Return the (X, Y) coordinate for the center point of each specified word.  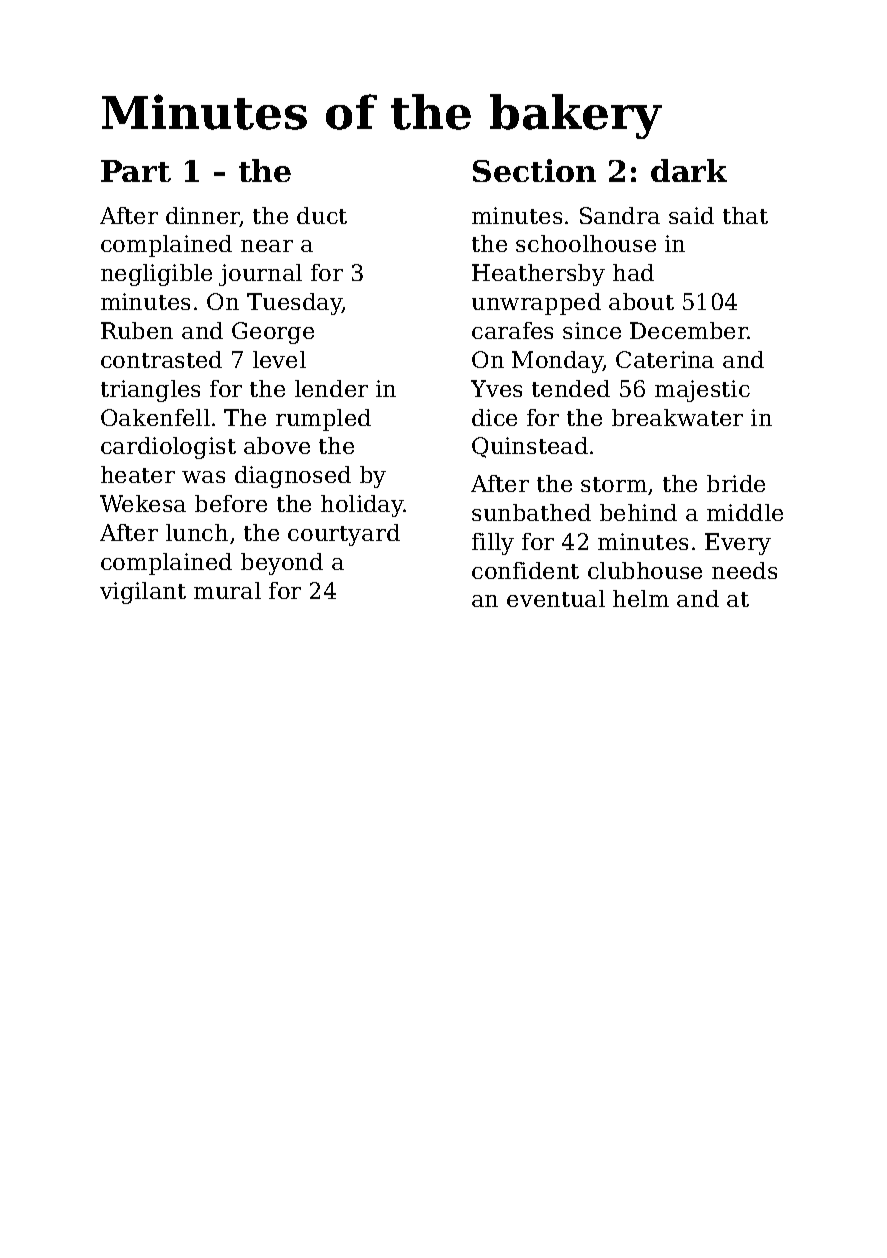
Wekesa (143, 503)
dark (689, 170)
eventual (556, 598)
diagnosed (293, 477)
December (689, 330)
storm (614, 484)
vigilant (143, 593)
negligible (156, 275)
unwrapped (536, 304)
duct (322, 215)
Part (136, 171)
